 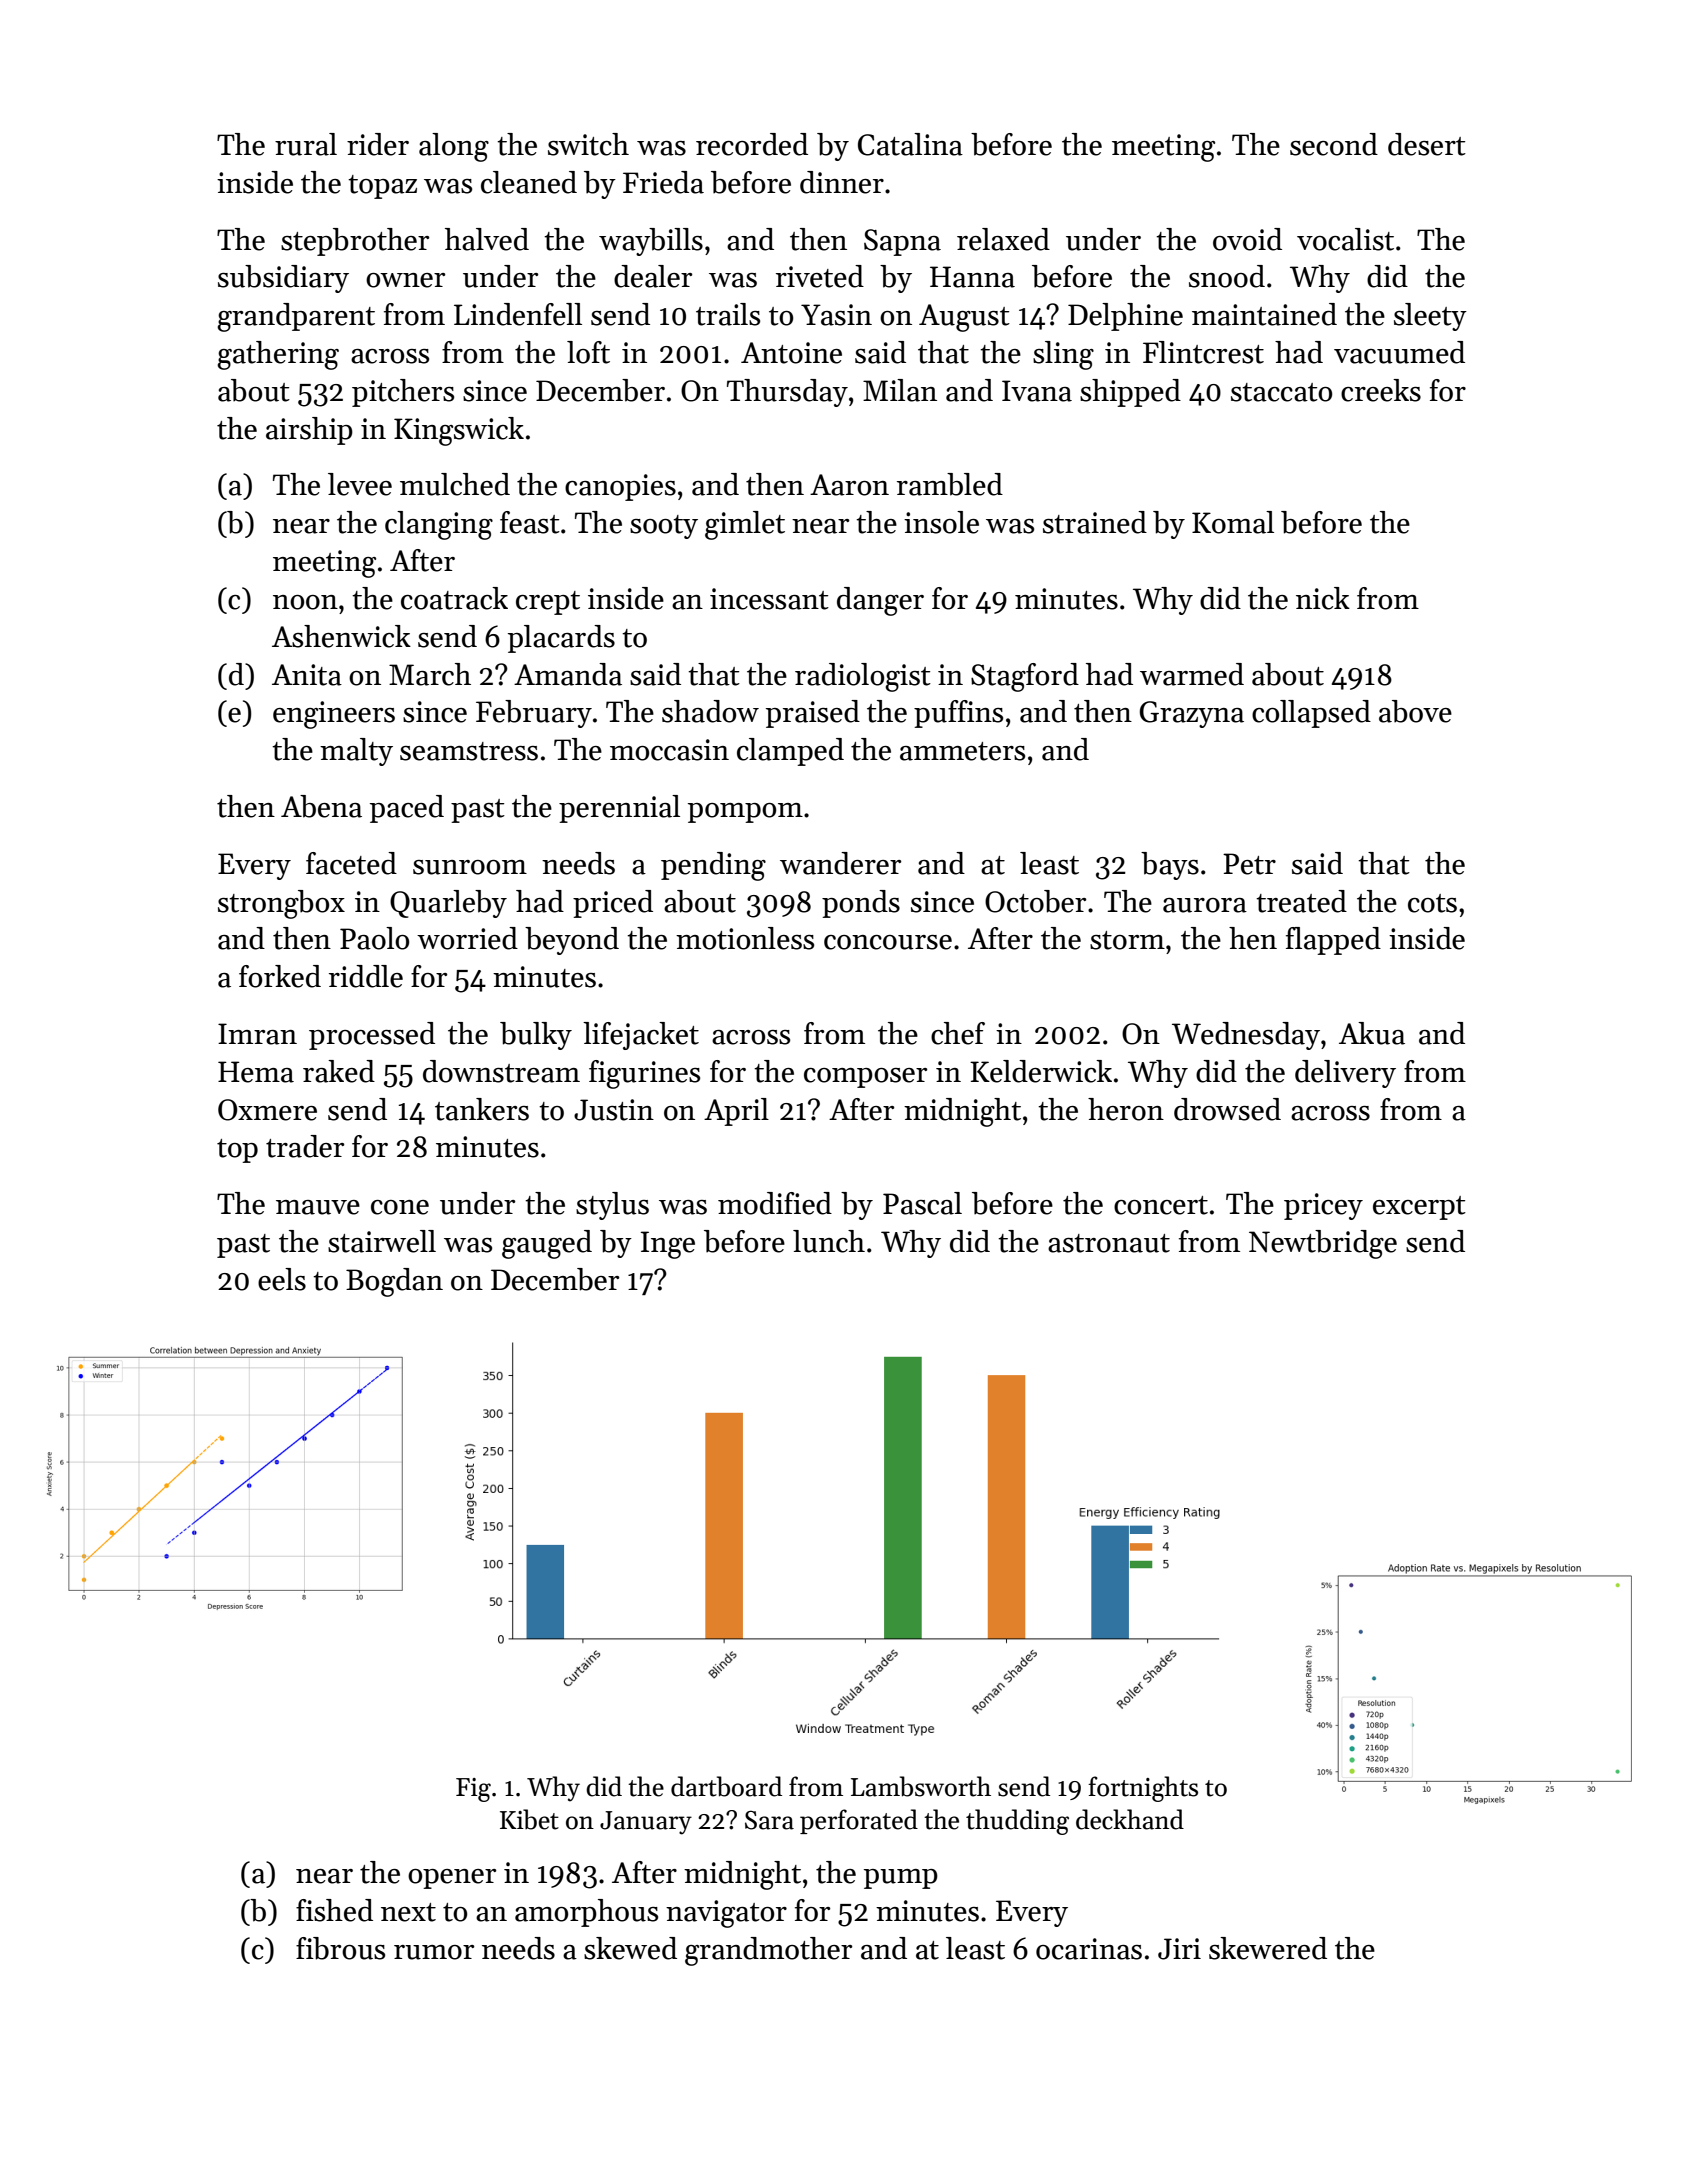 I want to click on fortnights, so click(x=1143, y=1789).
